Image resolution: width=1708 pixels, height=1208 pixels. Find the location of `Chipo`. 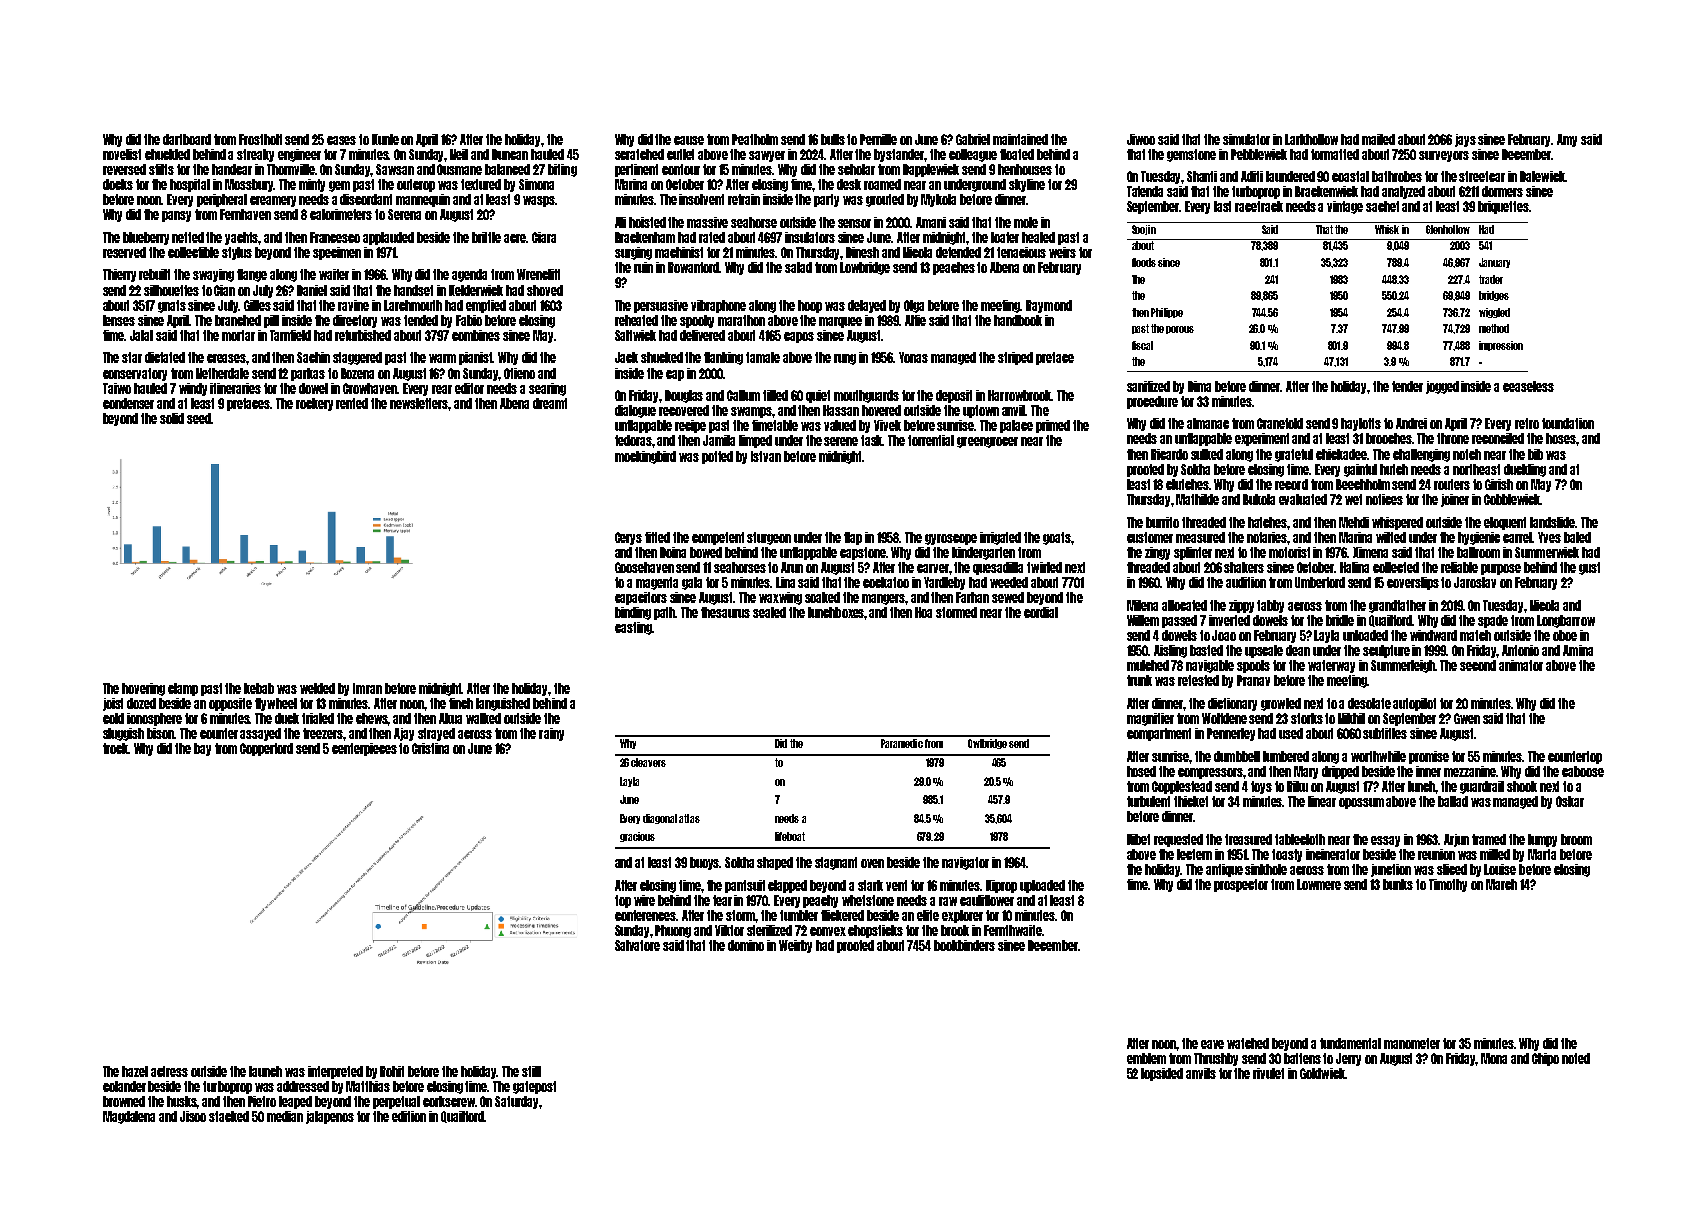

Chipo is located at coordinates (1545, 1059).
